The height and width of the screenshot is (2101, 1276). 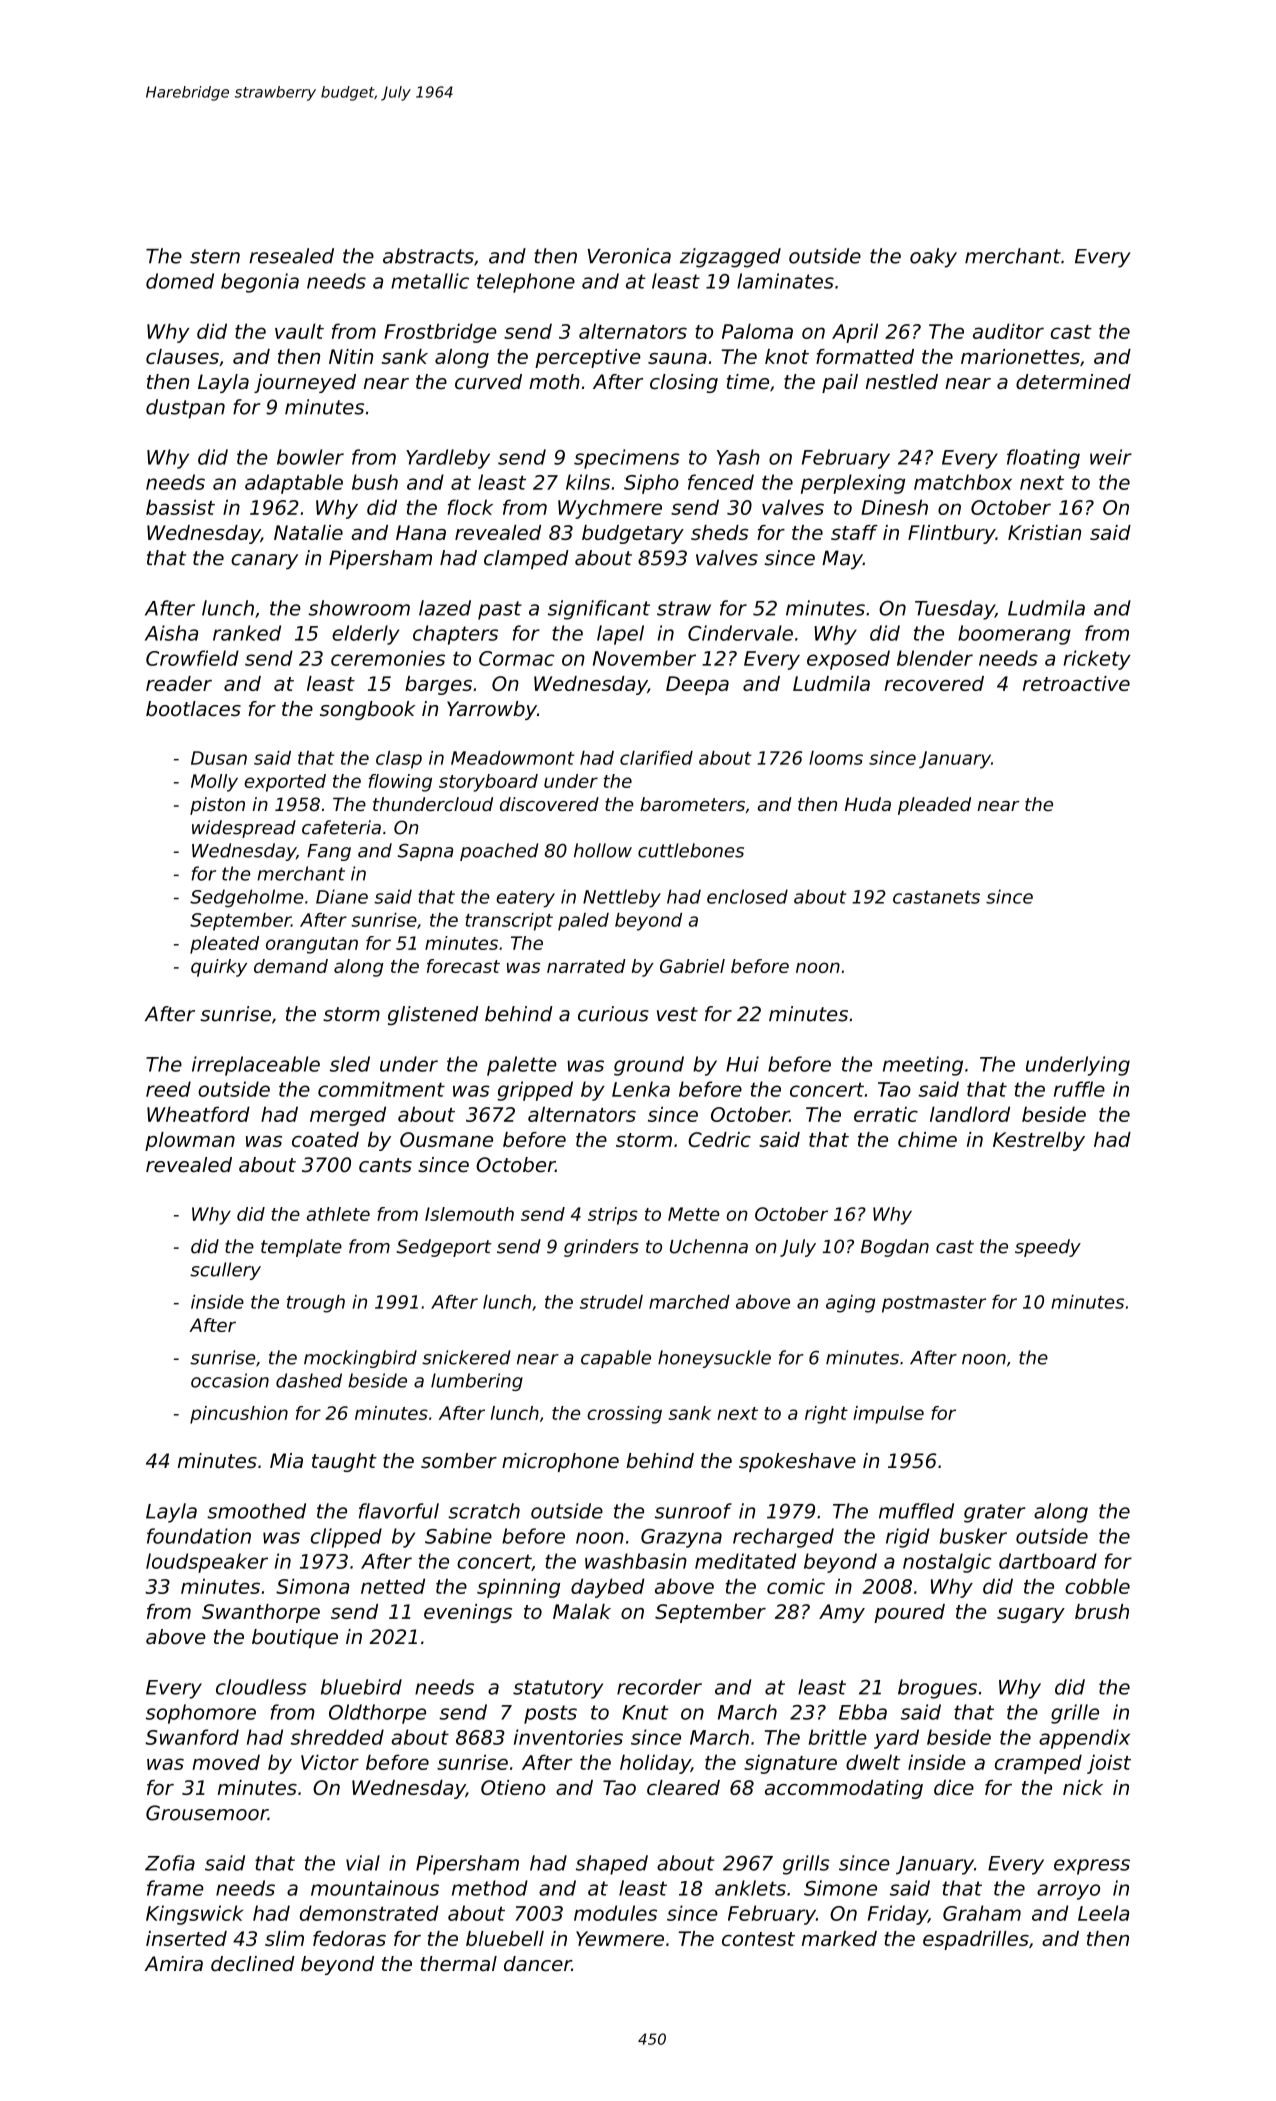 What do you see at coordinates (399, 1511) in the screenshot?
I see `flavorful` at bounding box center [399, 1511].
